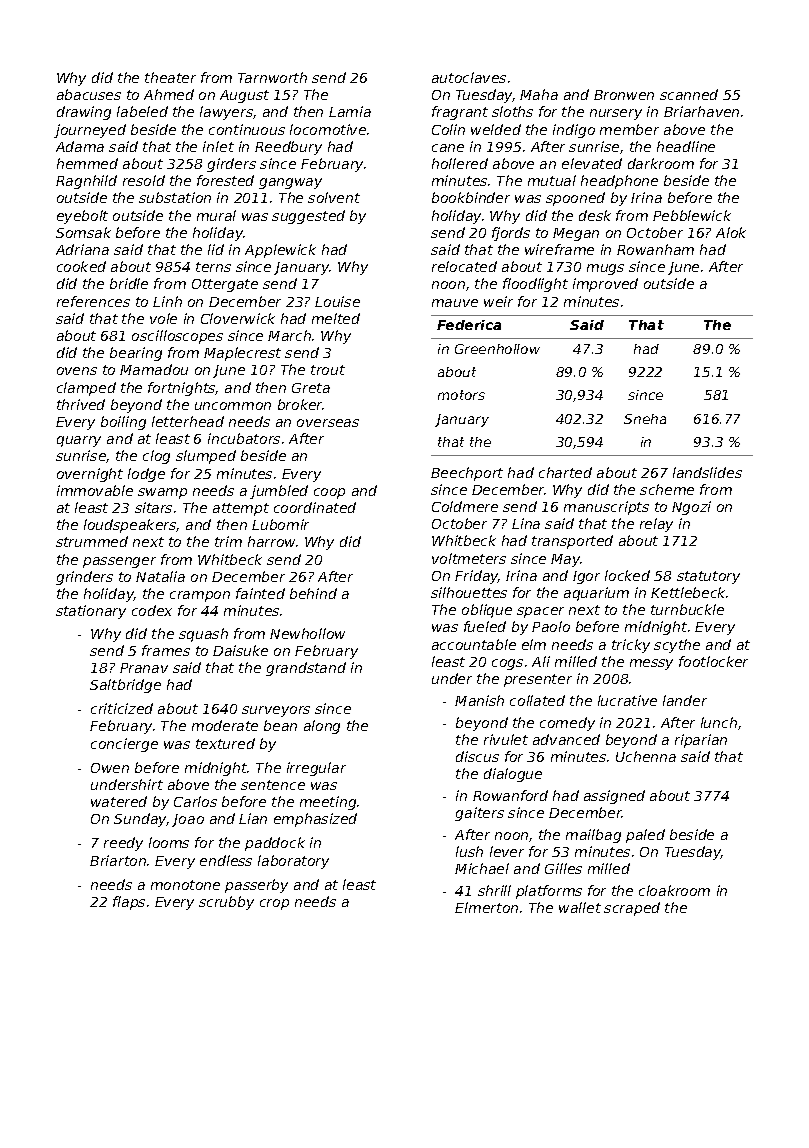 The height and width of the image is (1148, 809). What do you see at coordinates (293, 862) in the image?
I see `laboratory` at bounding box center [293, 862].
